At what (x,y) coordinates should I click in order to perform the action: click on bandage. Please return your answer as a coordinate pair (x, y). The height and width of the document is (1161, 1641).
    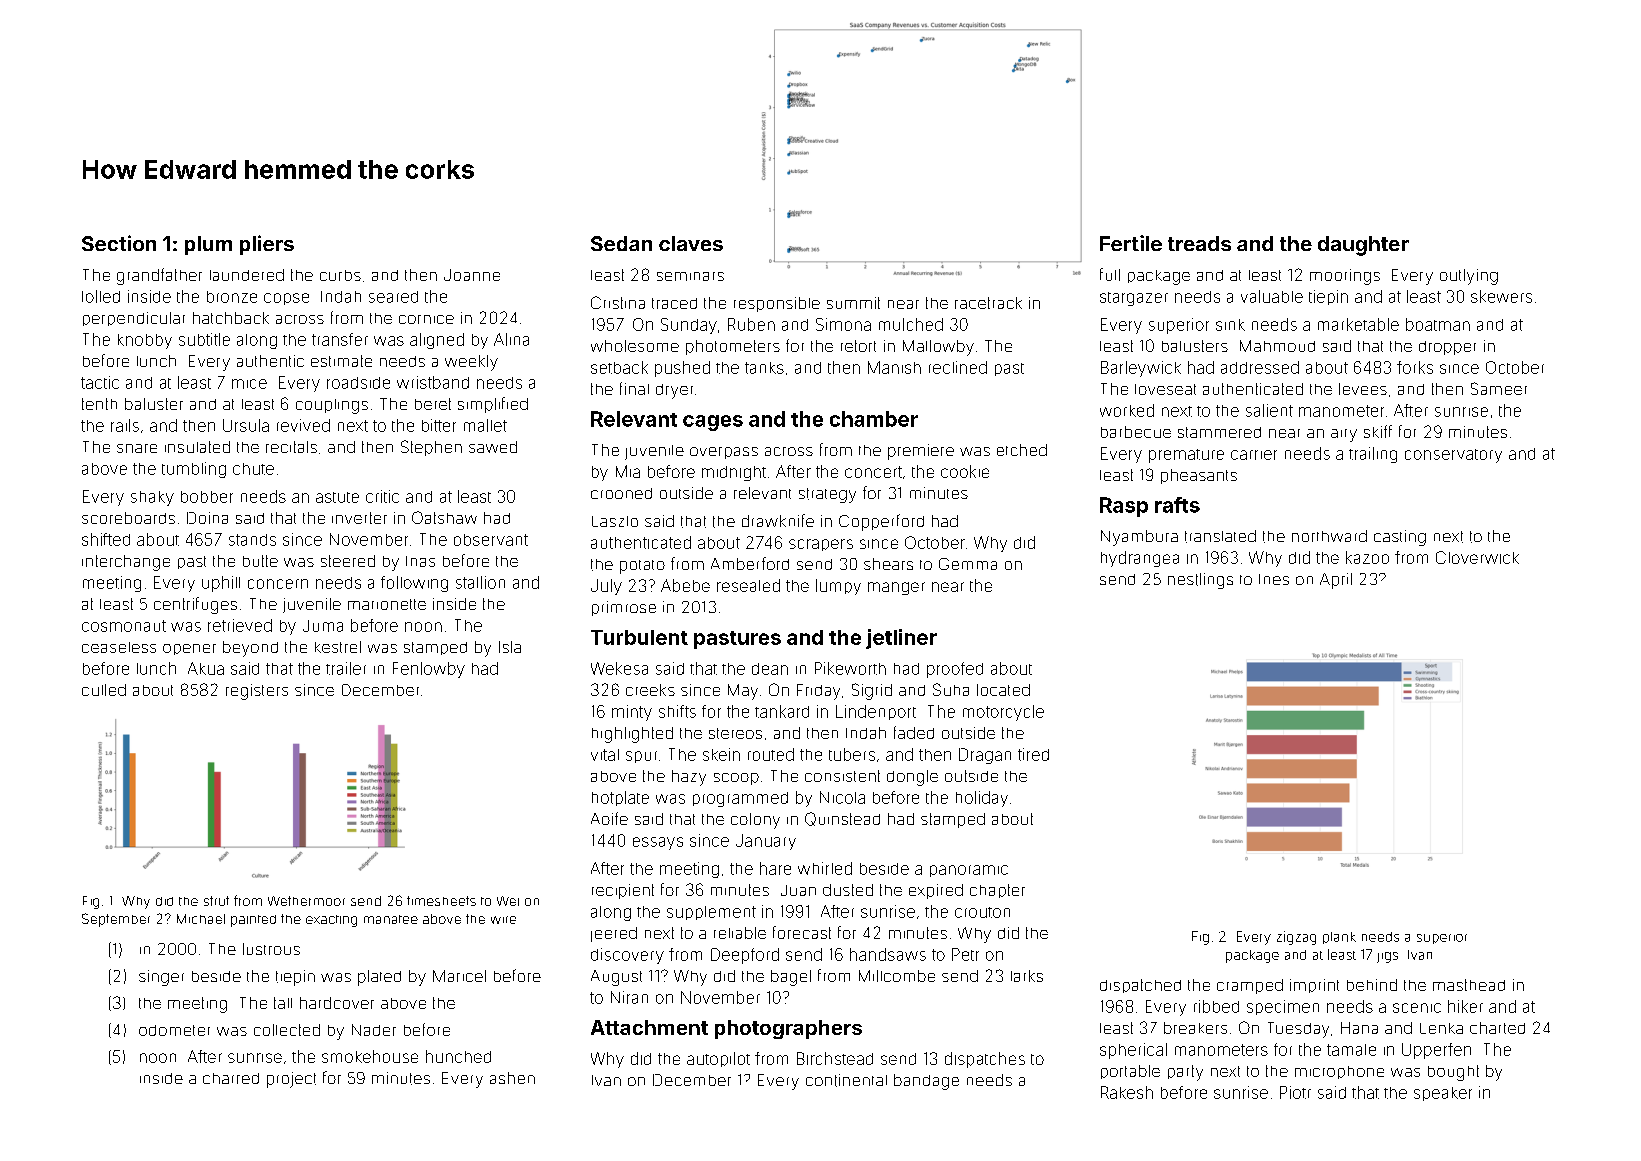
    Looking at the image, I should click on (926, 1082).
